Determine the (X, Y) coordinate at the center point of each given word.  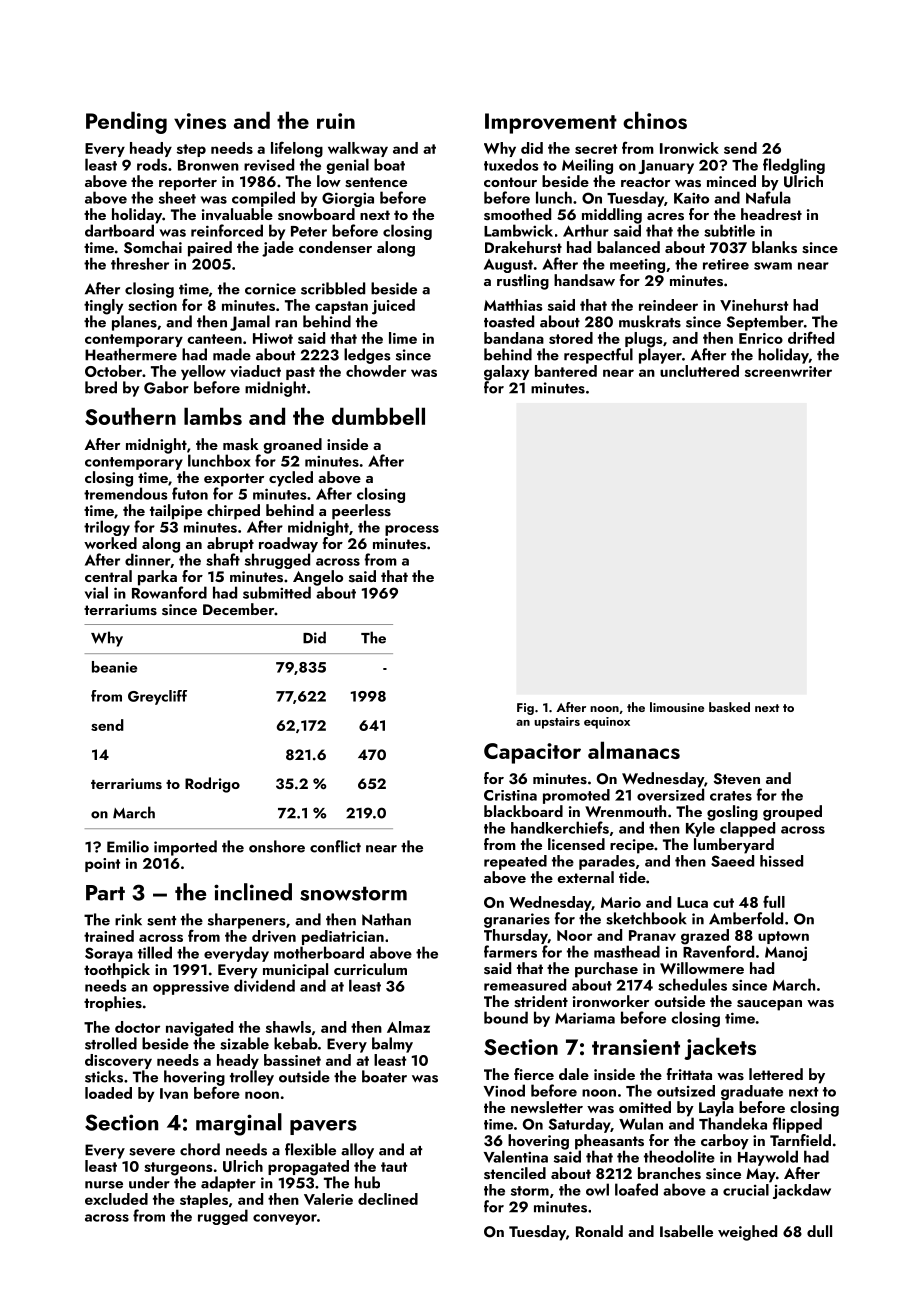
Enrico (761, 338)
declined (388, 1199)
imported (185, 848)
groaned (292, 446)
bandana (514, 338)
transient (636, 1047)
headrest (771, 214)
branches (669, 1173)
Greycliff (157, 697)
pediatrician (343, 937)
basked (729, 707)
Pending (126, 122)
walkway (358, 149)
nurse (104, 1185)
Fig (525, 709)
